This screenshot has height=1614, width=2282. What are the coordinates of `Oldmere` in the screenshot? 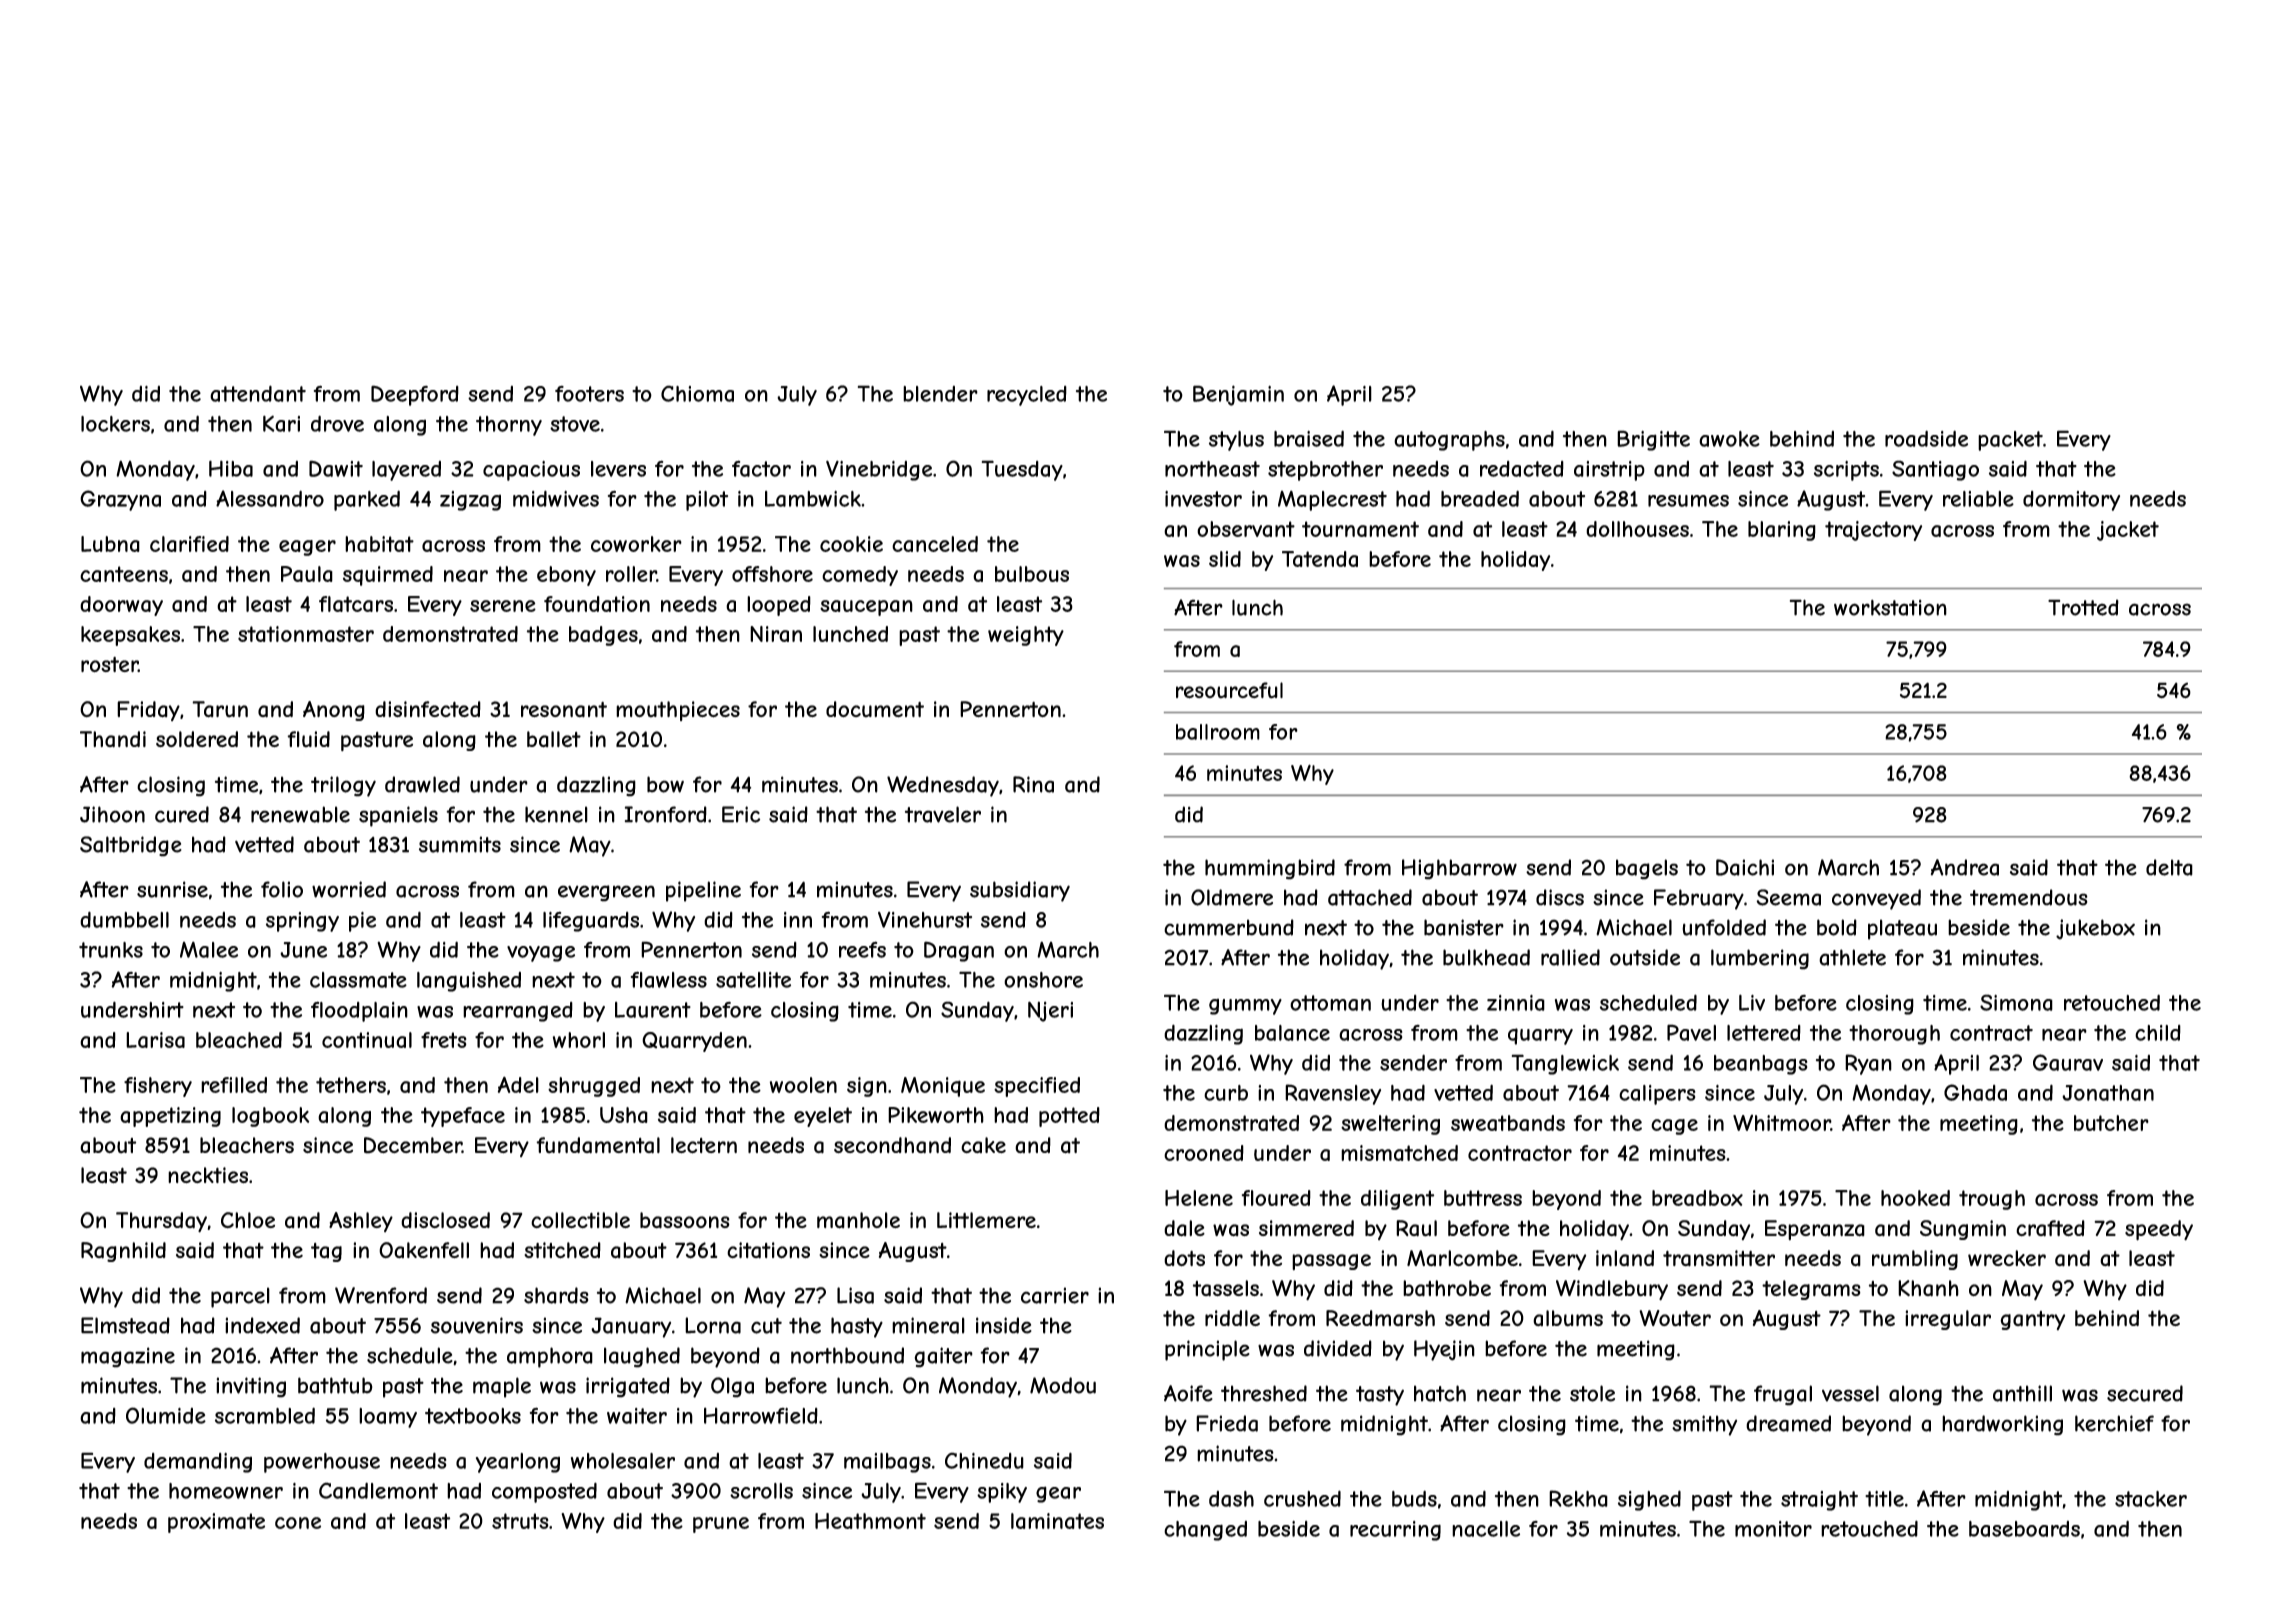 It's located at (1232, 897).
